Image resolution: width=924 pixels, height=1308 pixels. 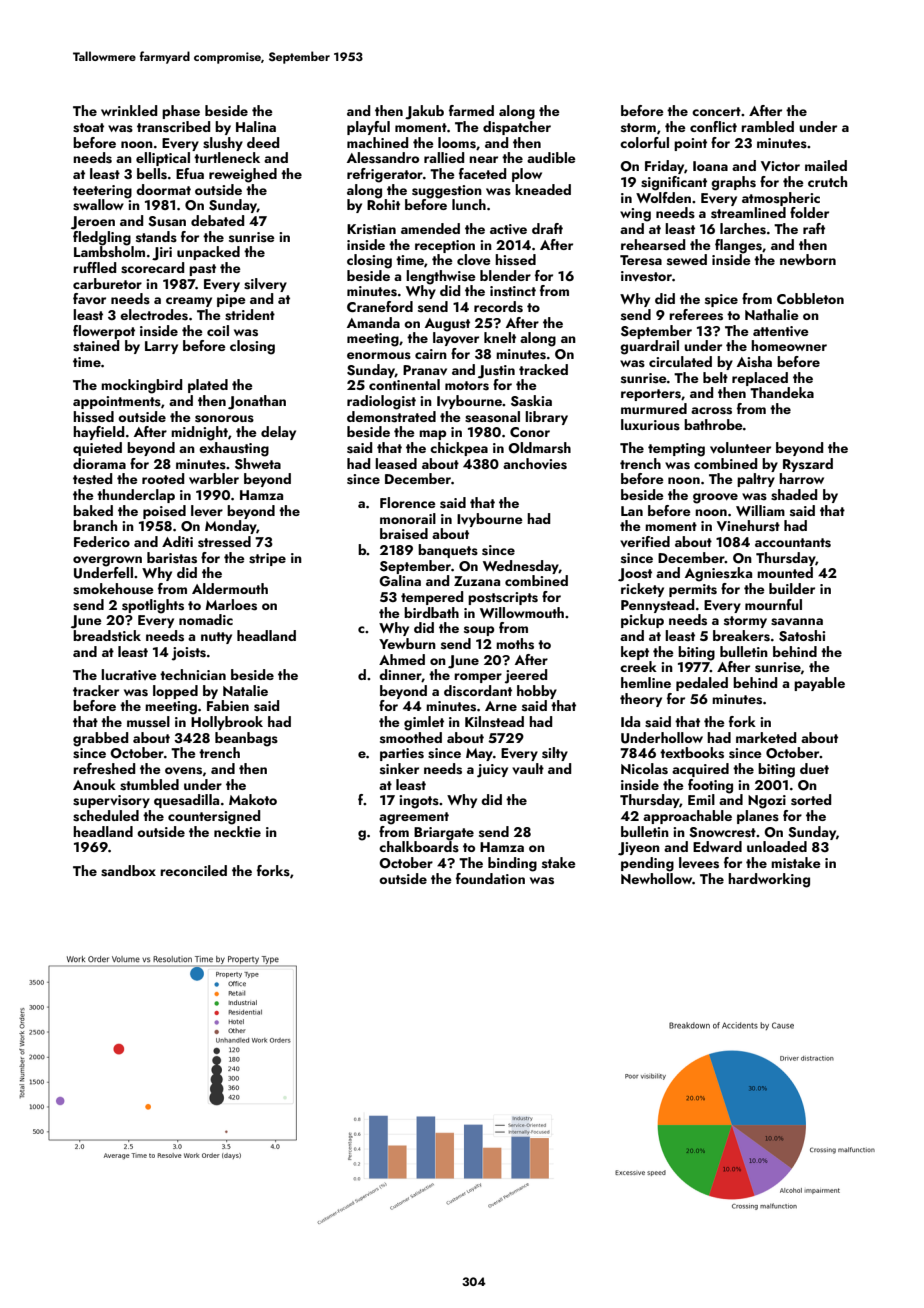 What do you see at coordinates (258, 464) in the document?
I see `Shweta` at bounding box center [258, 464].
